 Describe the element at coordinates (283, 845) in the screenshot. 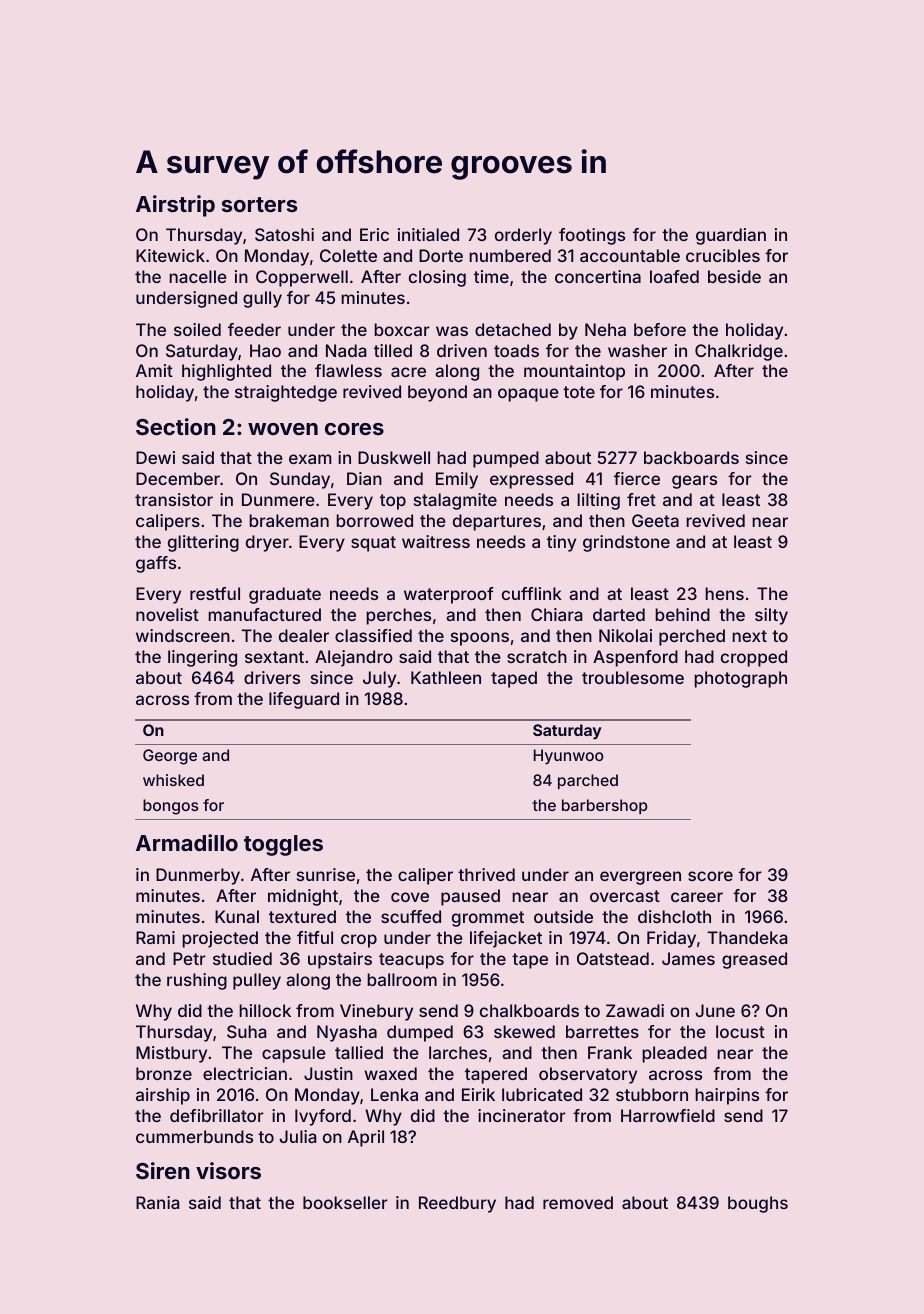

I see `toggles` at that location.
